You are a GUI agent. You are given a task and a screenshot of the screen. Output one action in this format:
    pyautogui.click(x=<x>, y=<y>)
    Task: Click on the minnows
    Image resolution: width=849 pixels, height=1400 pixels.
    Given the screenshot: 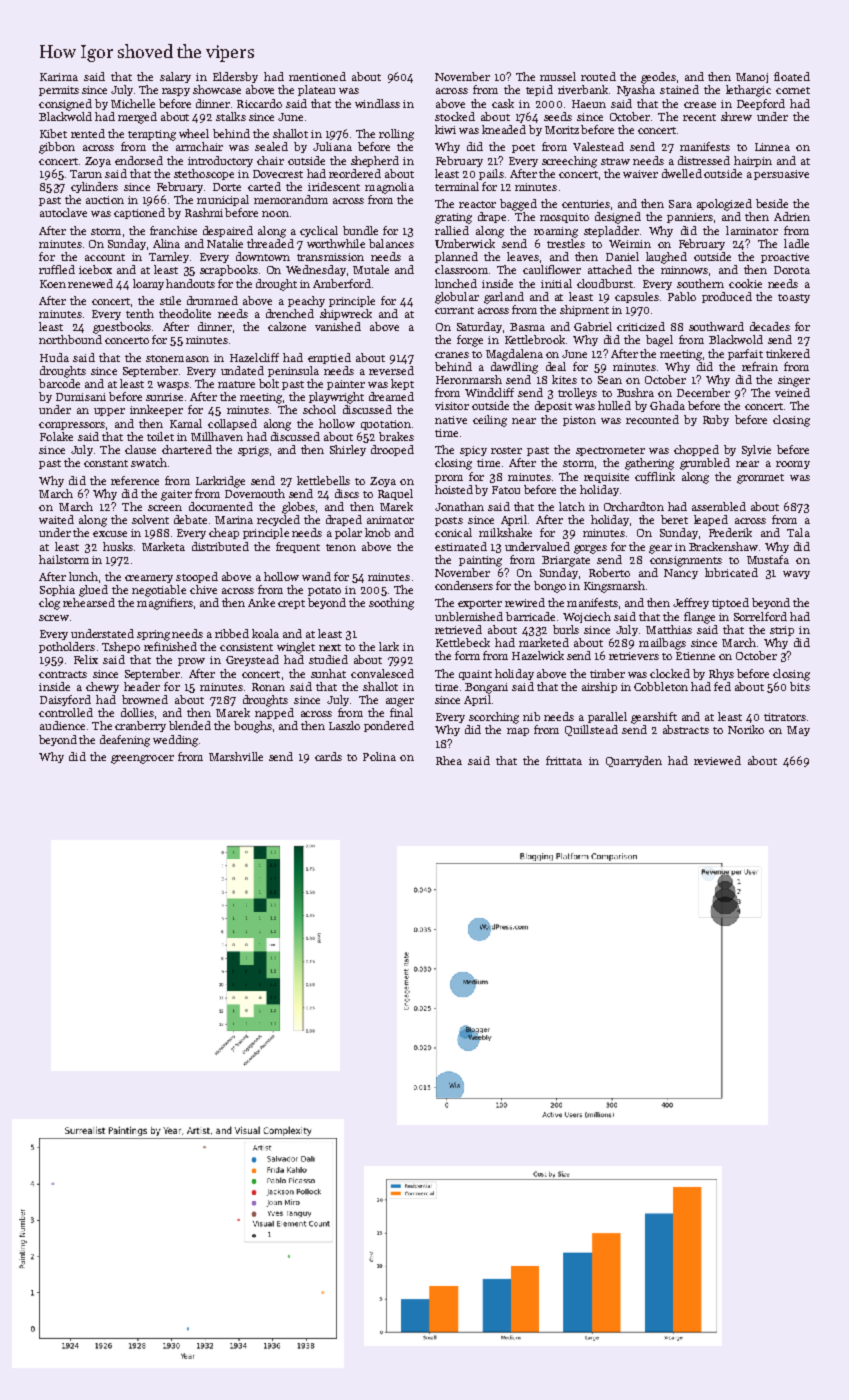 What is the action you would take?
    pyautogui.click(x=684, y=270)
